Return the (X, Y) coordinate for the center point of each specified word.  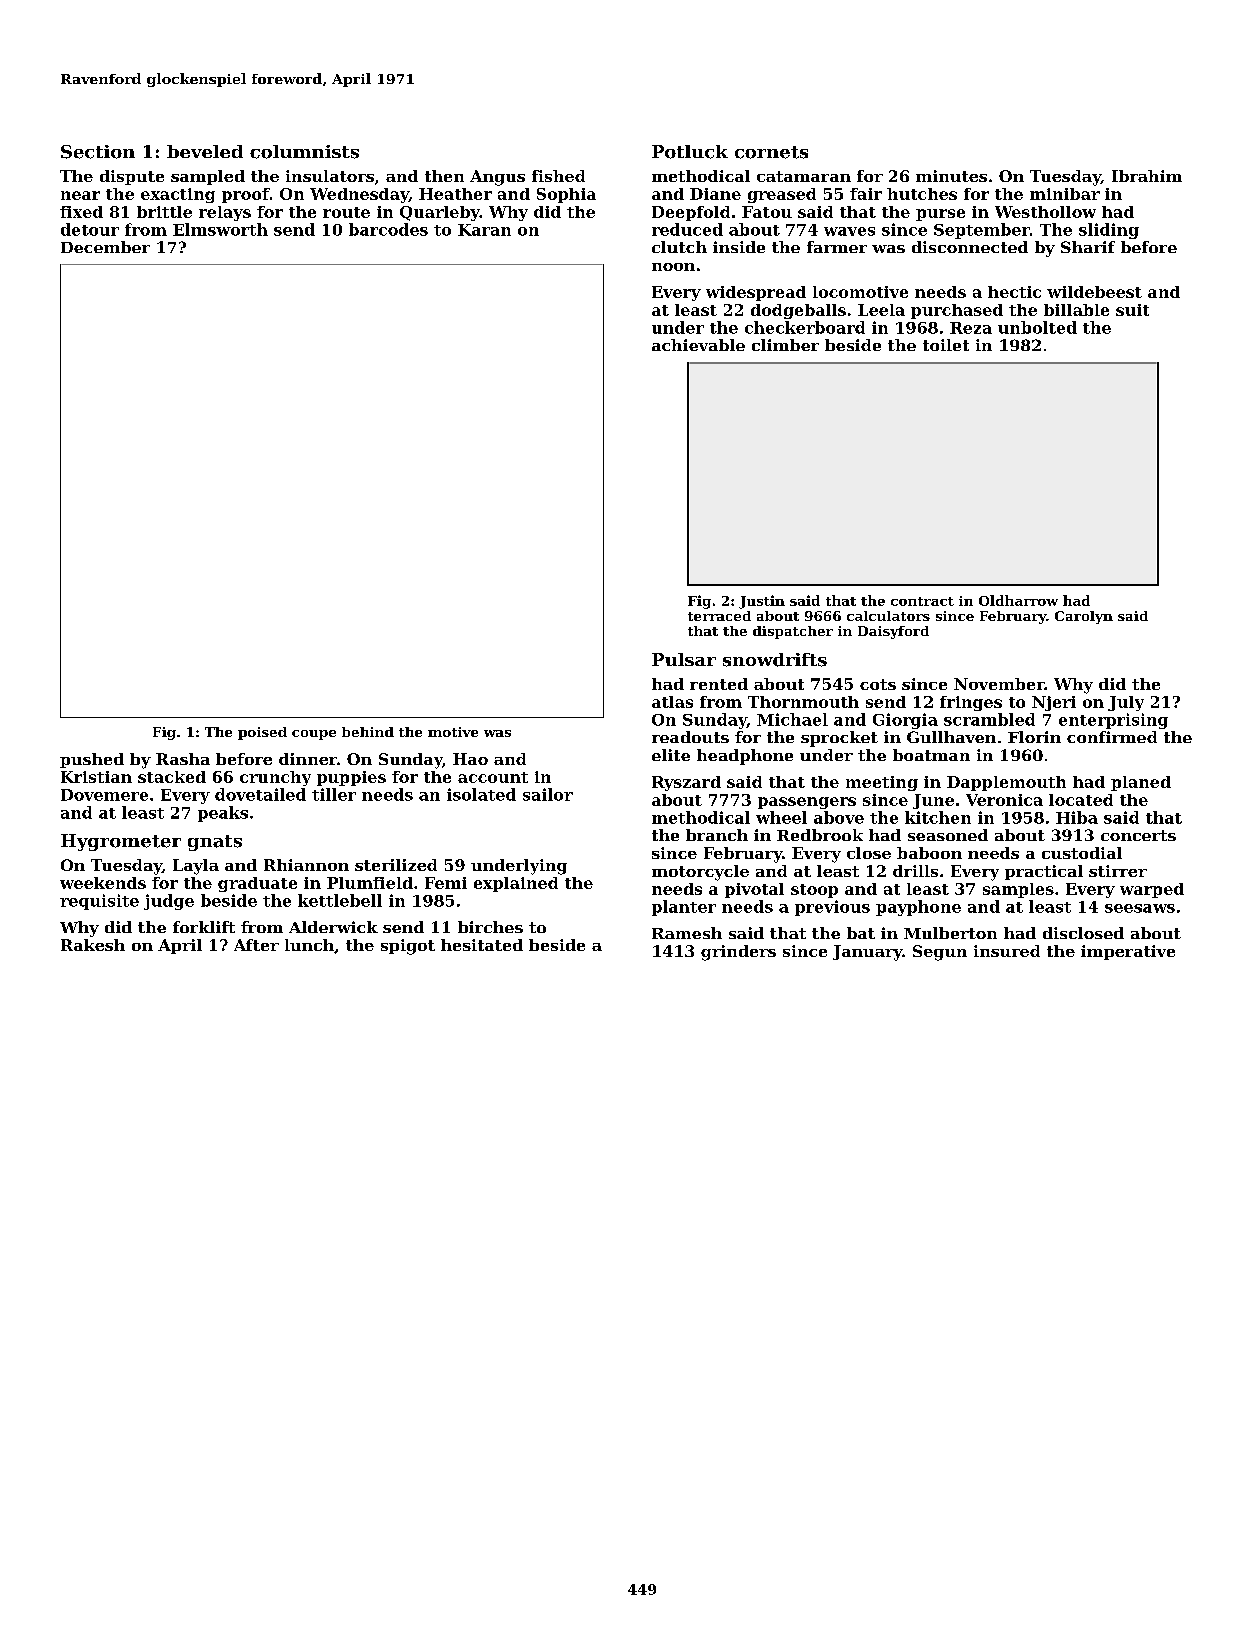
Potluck (690, 152)
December (105, 247)
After (256, 945)
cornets (771, 152)
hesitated (482, 945)
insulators (330, 176)
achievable (698, 345)
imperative (1128, 952)
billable (1076, 310)
